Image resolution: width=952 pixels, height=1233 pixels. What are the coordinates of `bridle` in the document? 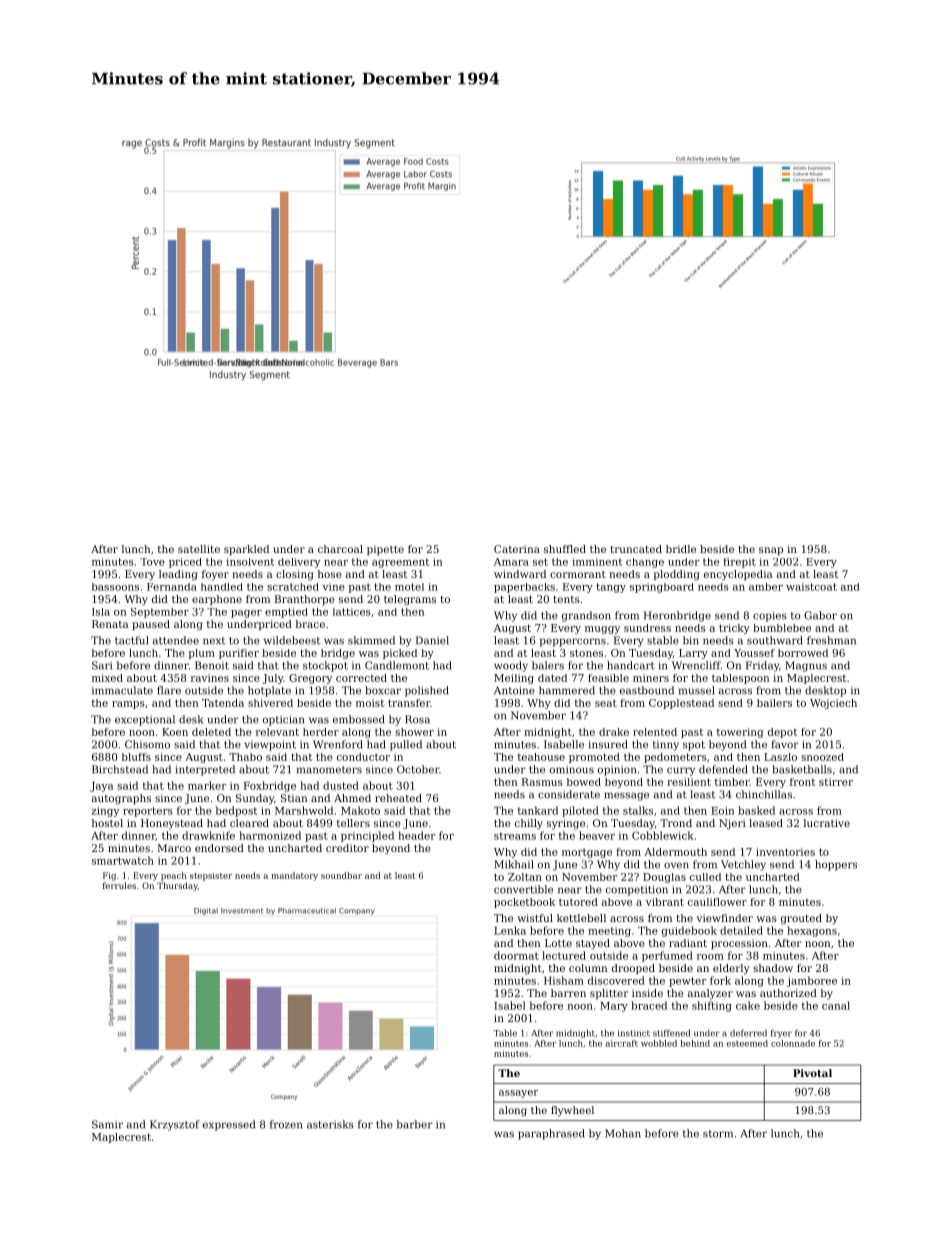 It's located at (681, 549).
